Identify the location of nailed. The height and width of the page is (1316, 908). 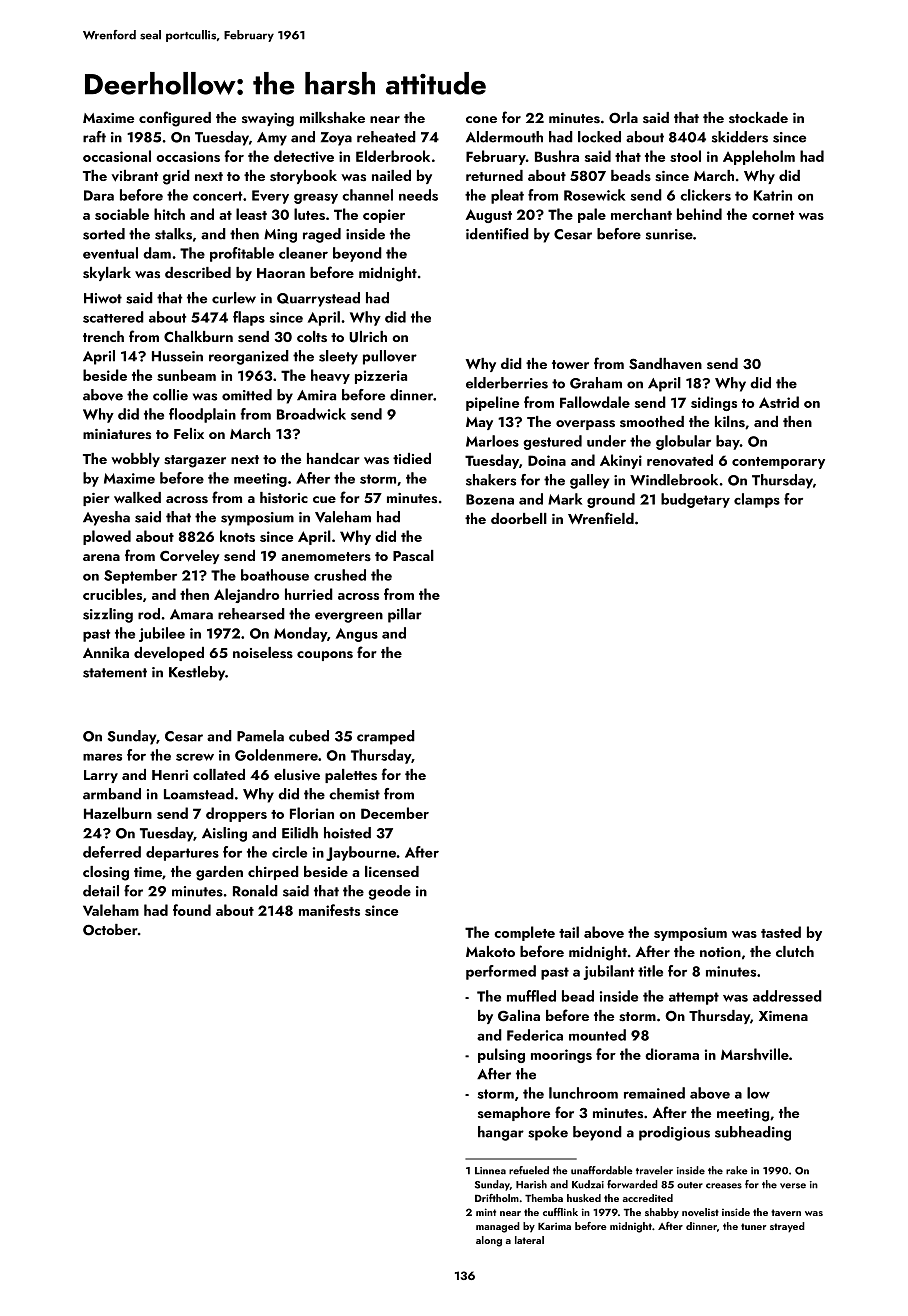
(391, 175).
